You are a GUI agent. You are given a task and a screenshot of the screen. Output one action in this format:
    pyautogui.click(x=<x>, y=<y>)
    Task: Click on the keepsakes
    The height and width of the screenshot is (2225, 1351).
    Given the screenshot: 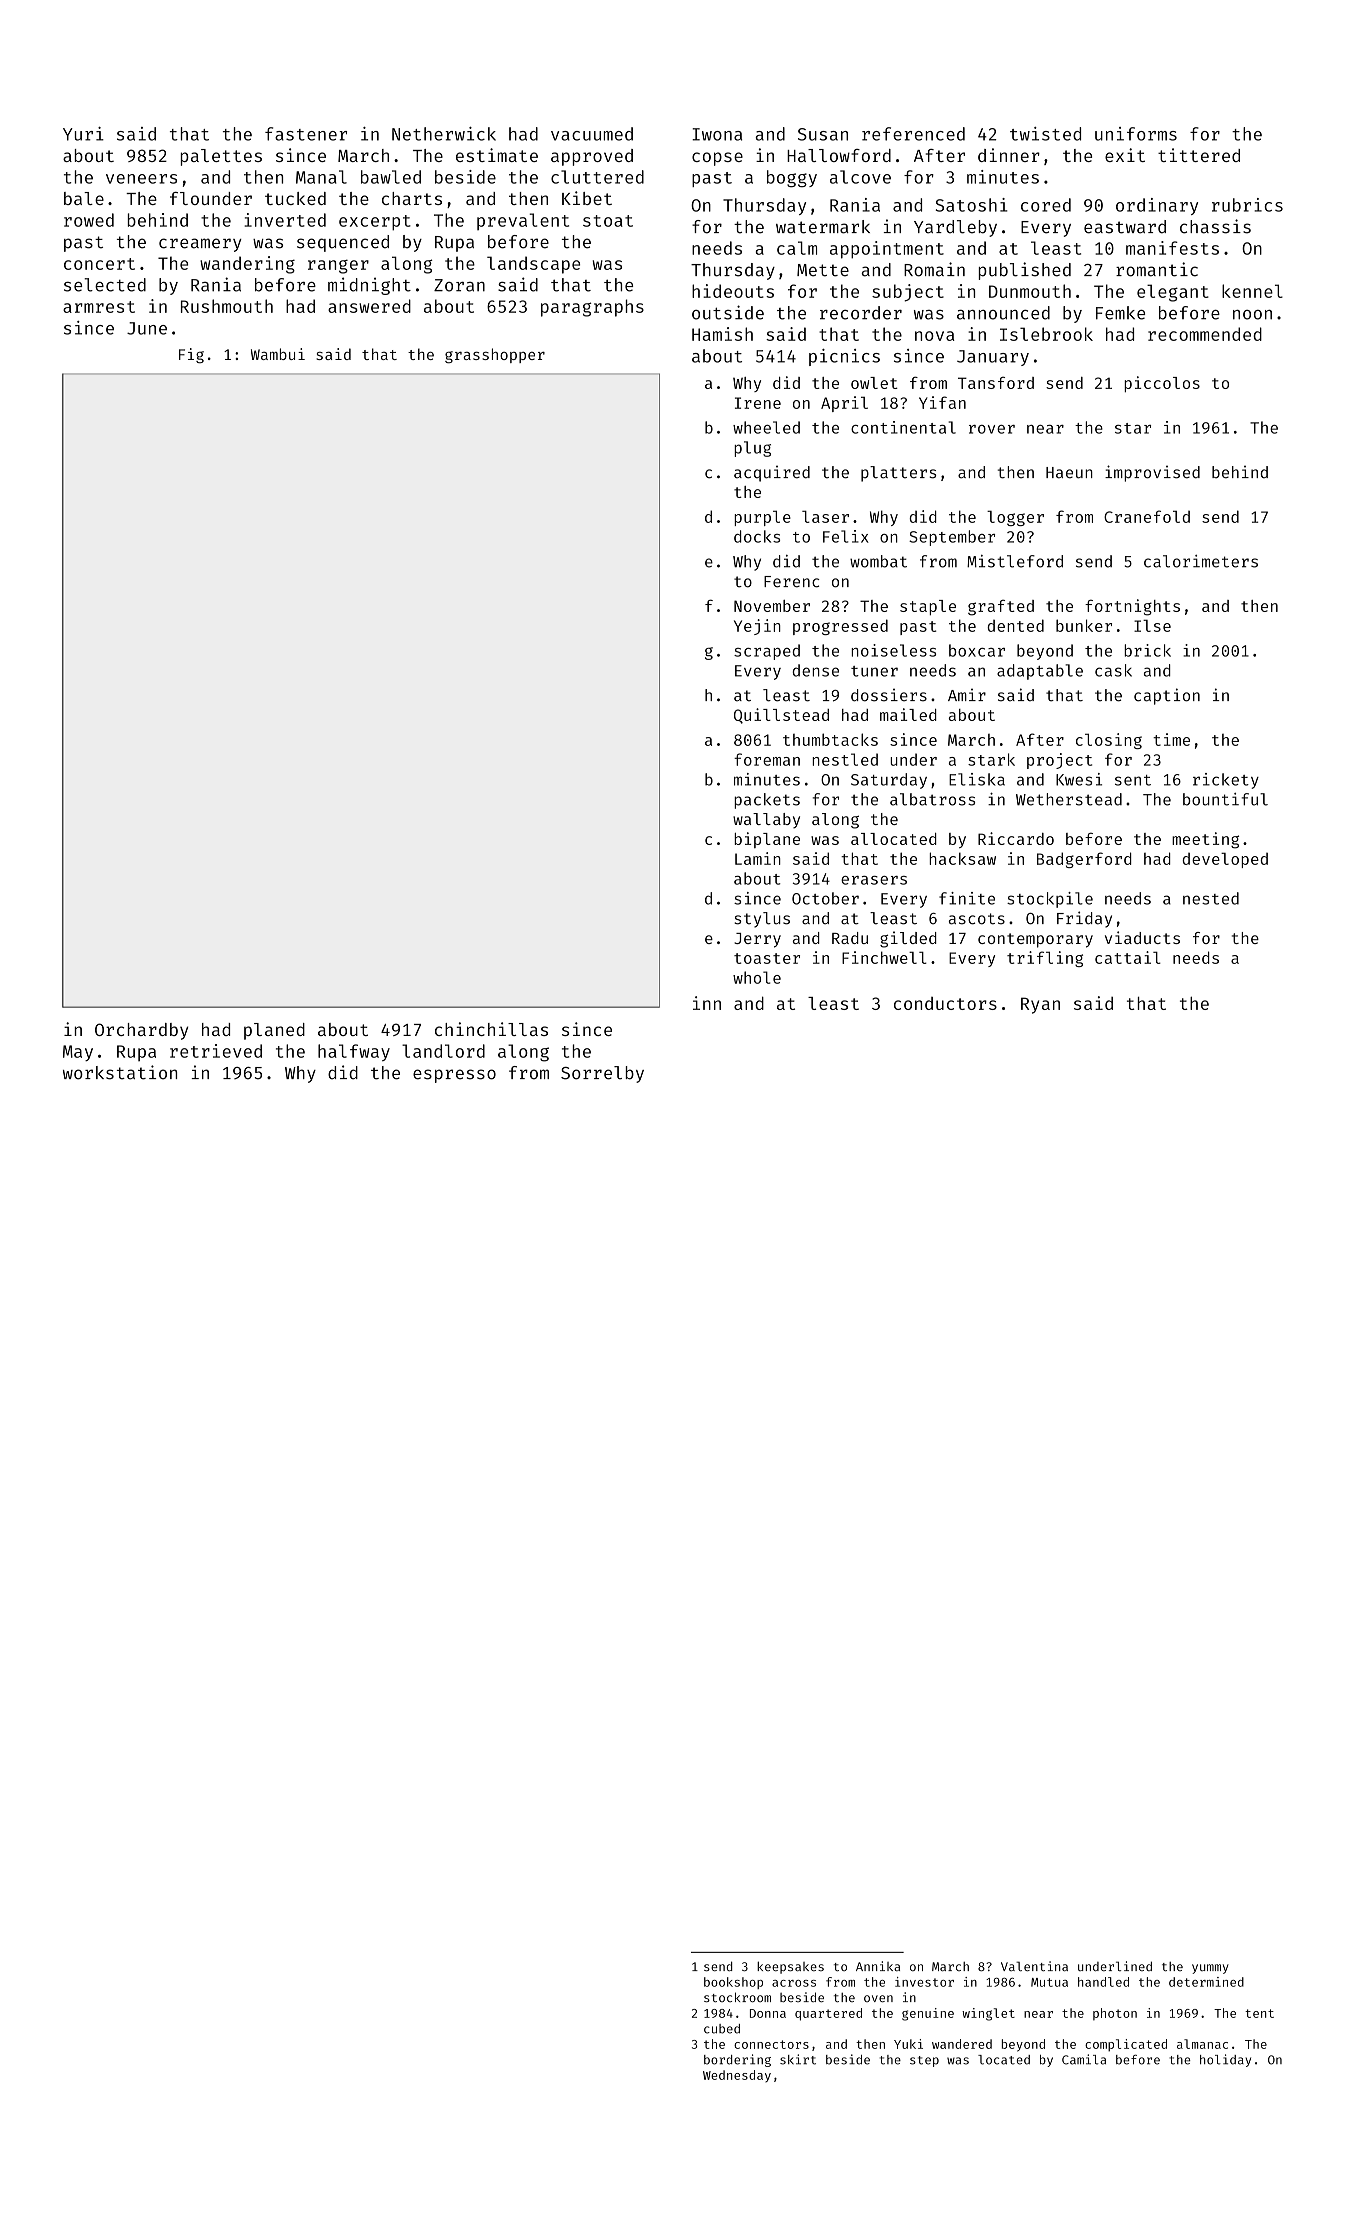 What is the action you would take?
    pyautogui.click(x=790, y=1967)
